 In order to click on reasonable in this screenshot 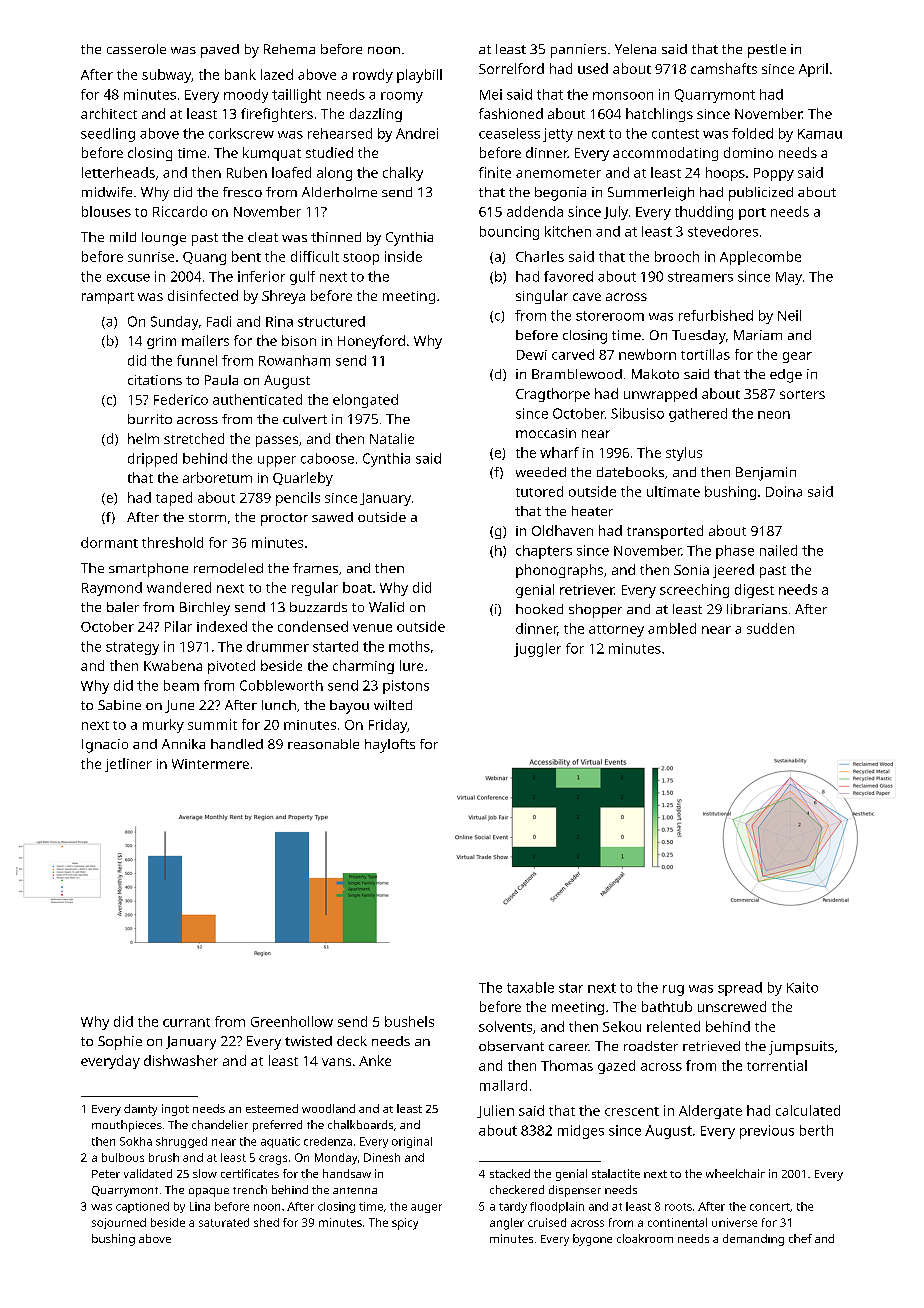, I will do `click(323, 744)`.
